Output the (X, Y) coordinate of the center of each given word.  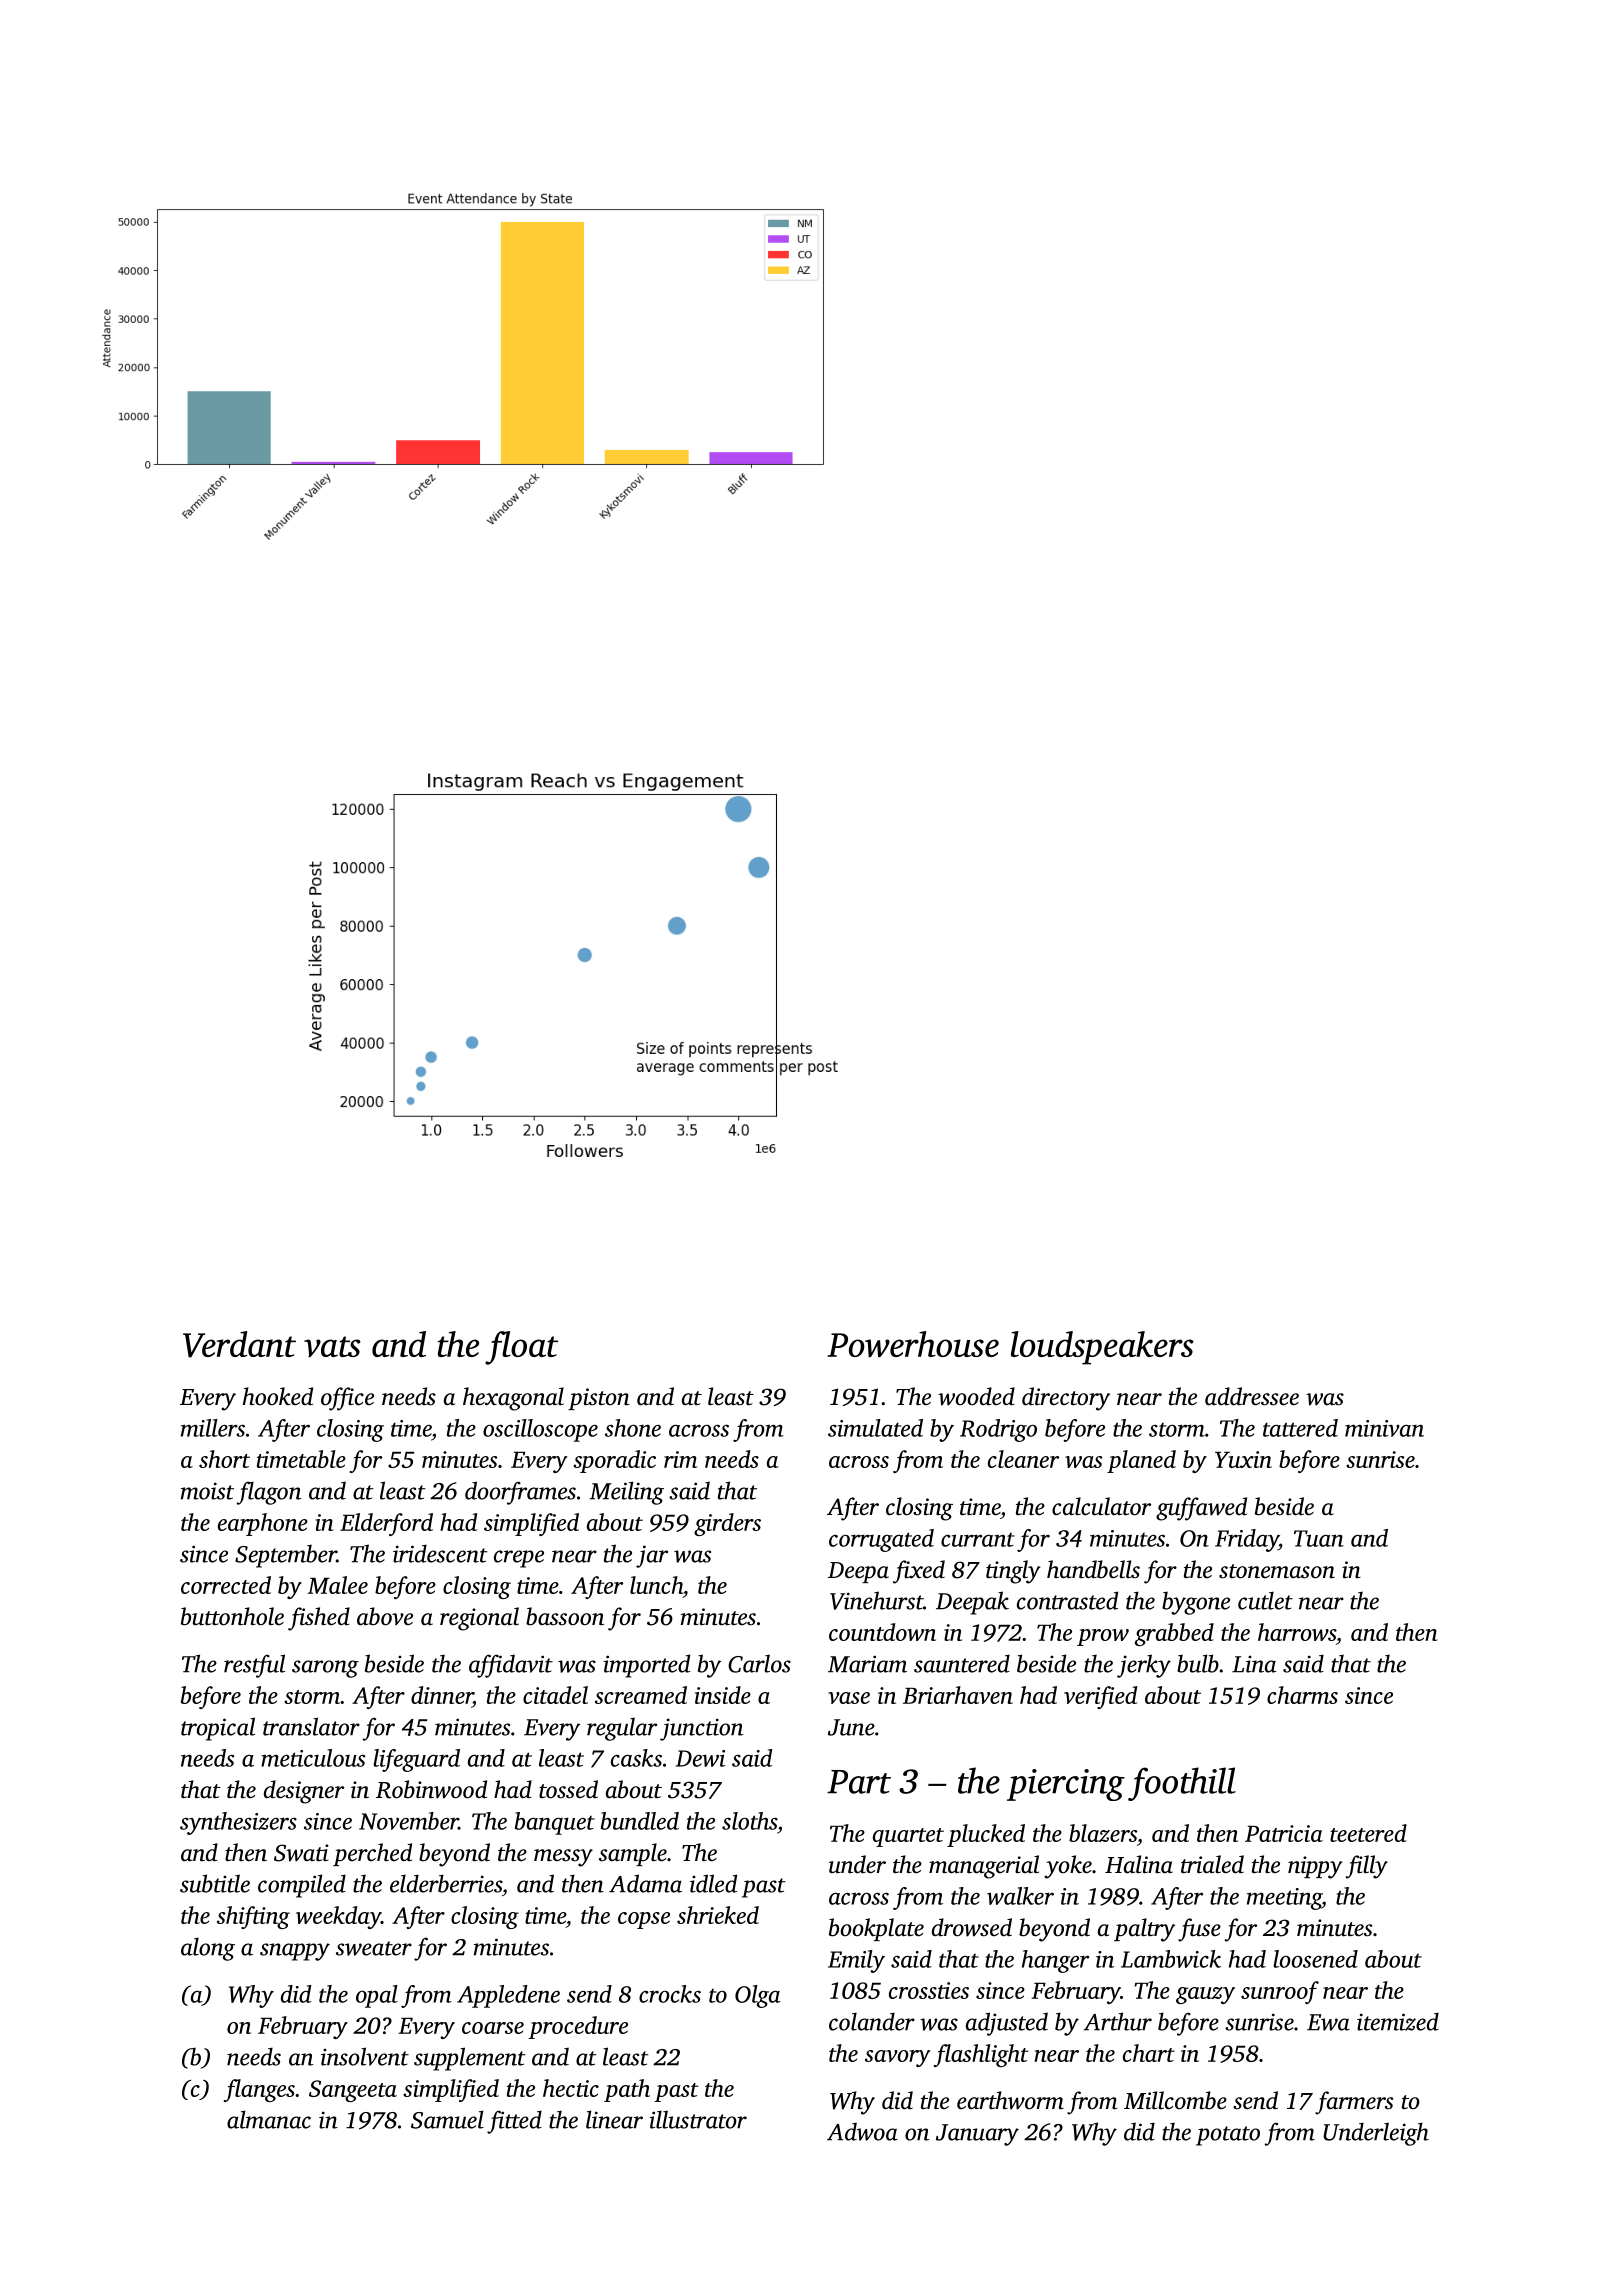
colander (872, 2021)
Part (859, 1782)
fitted (514, 2122)
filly (1367, 1867)
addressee (1252, 1396)
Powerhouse (913, 1344)
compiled (302, 1886)
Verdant (239, 1344)
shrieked (718, 1915)
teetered (1368, 1833)
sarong (325, 1669)
